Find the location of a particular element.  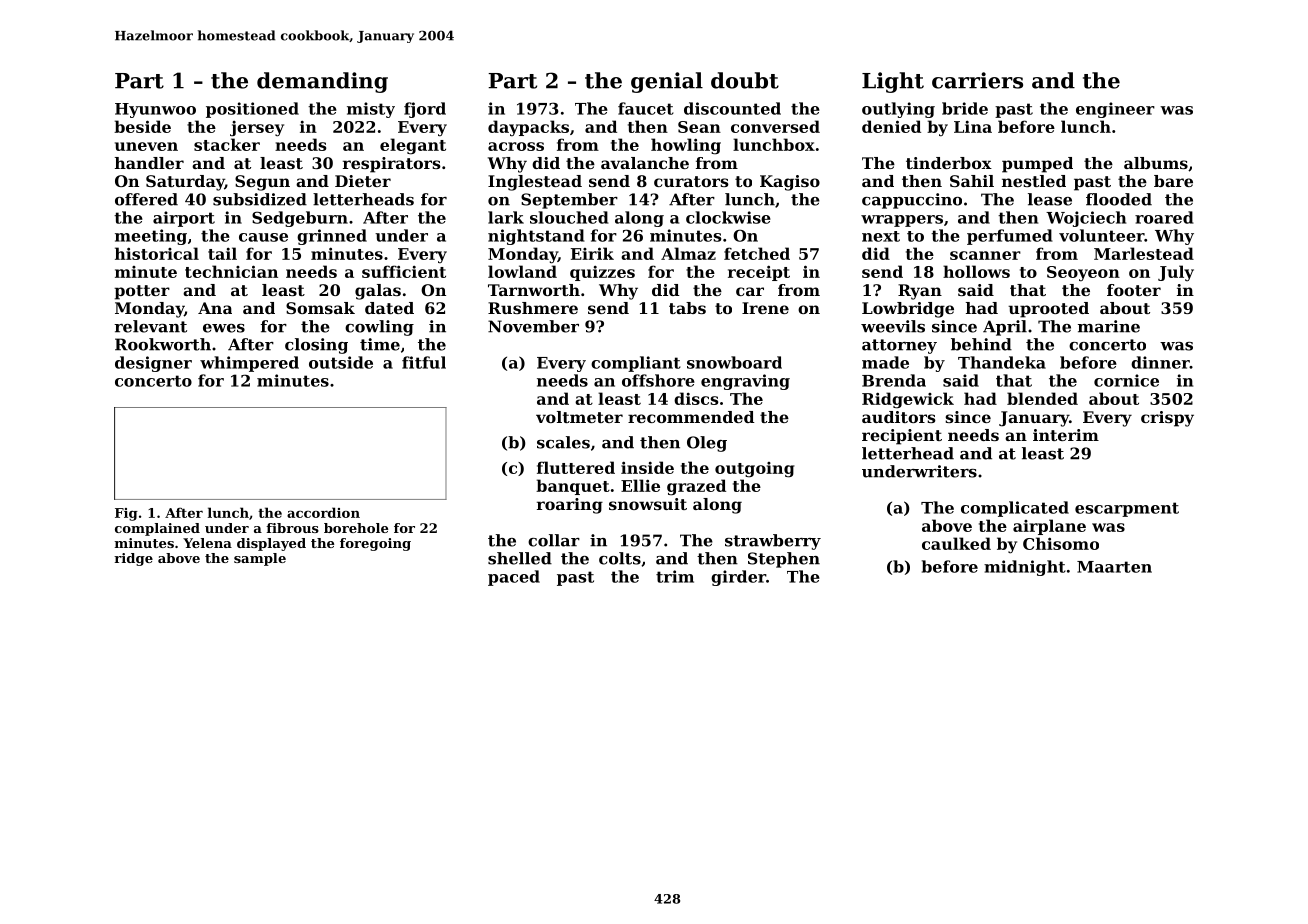

complained is located at coordinates (157, 529).
